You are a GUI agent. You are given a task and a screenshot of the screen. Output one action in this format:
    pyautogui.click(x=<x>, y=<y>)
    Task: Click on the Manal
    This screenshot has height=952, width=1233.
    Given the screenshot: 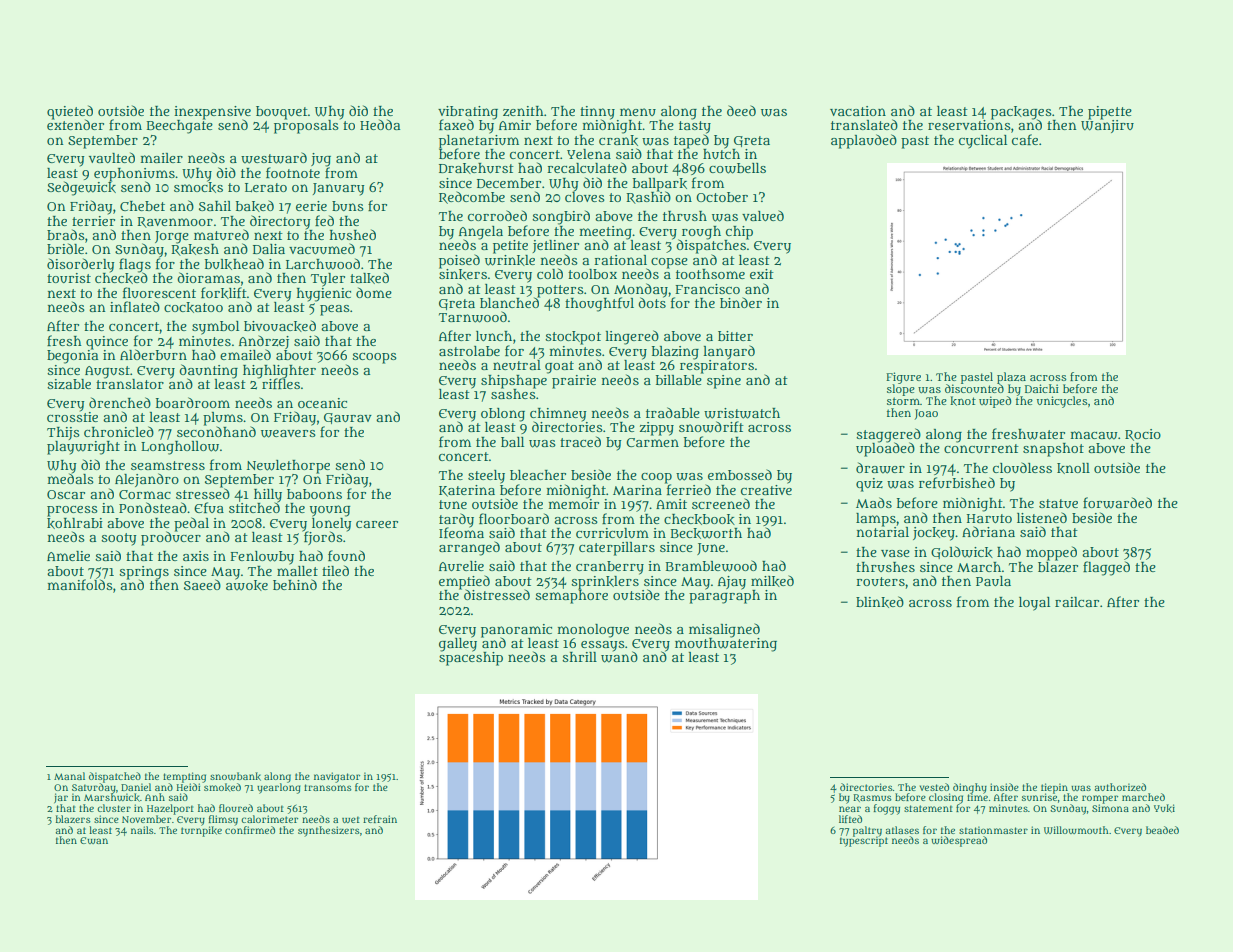 What is the action you would take?
    pyautogui.click(x=69, y=776)
